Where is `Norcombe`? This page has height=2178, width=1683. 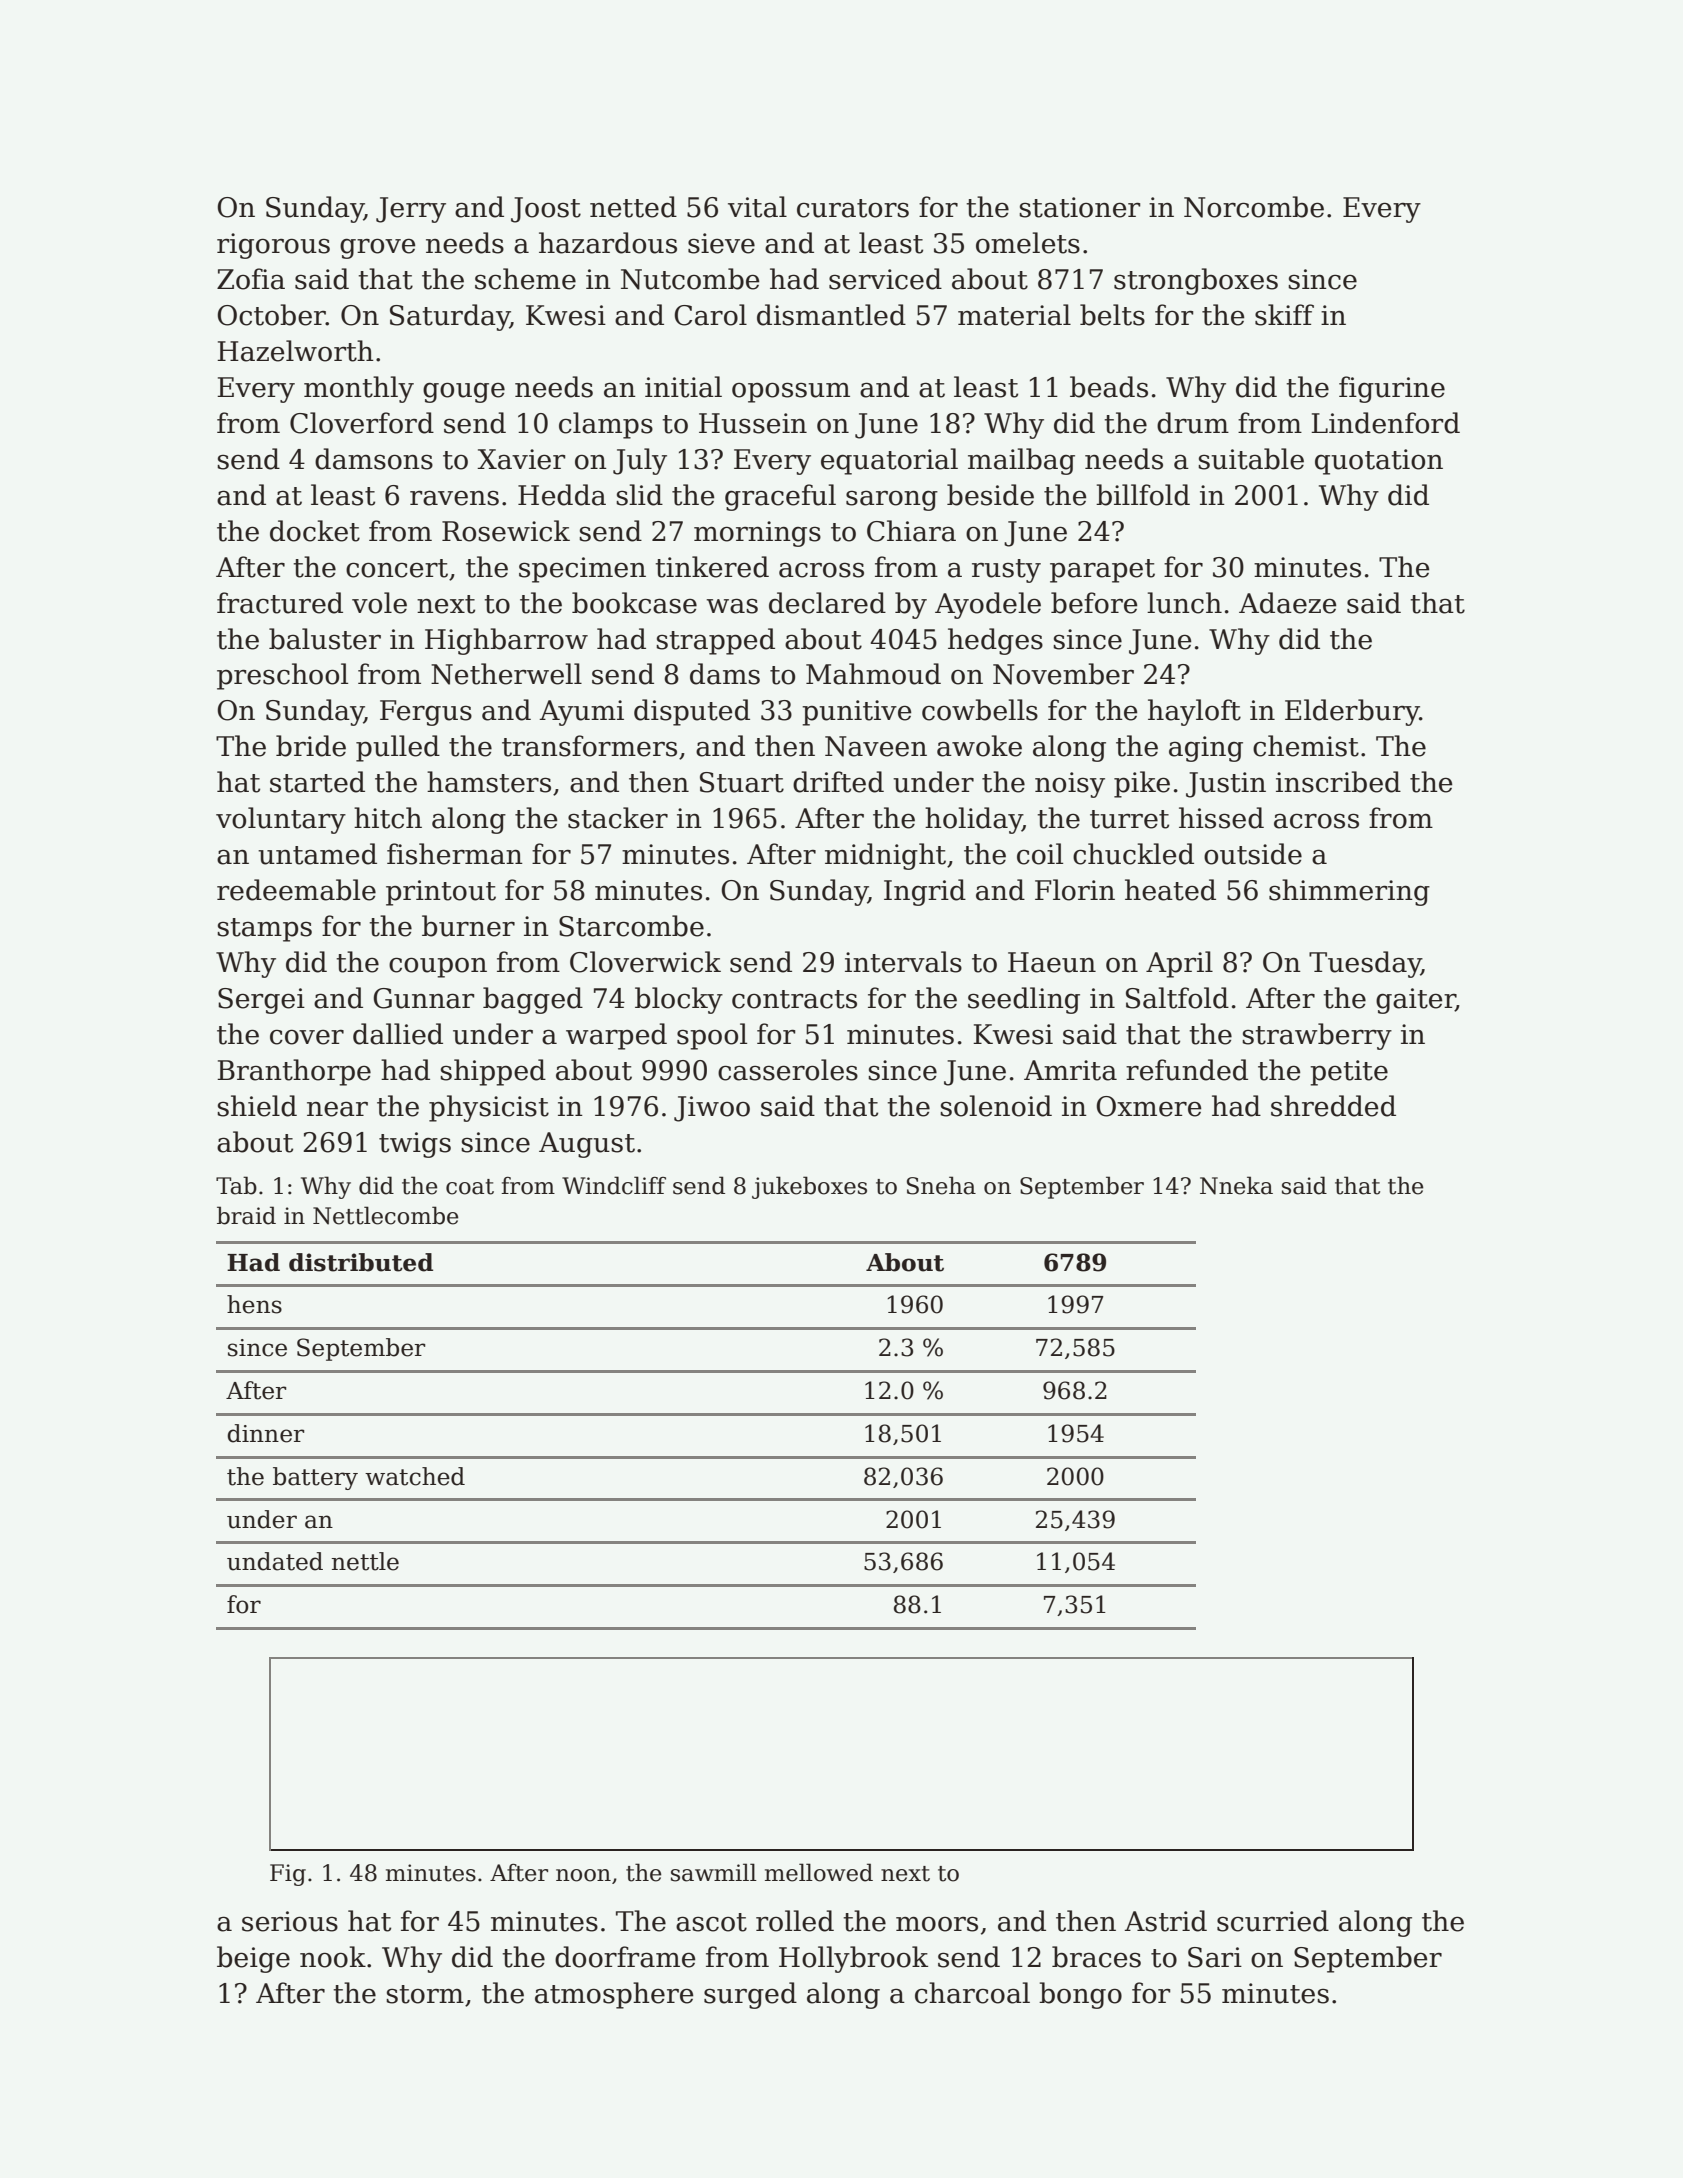 Norcombe is located at coordinates (1254, 207).
